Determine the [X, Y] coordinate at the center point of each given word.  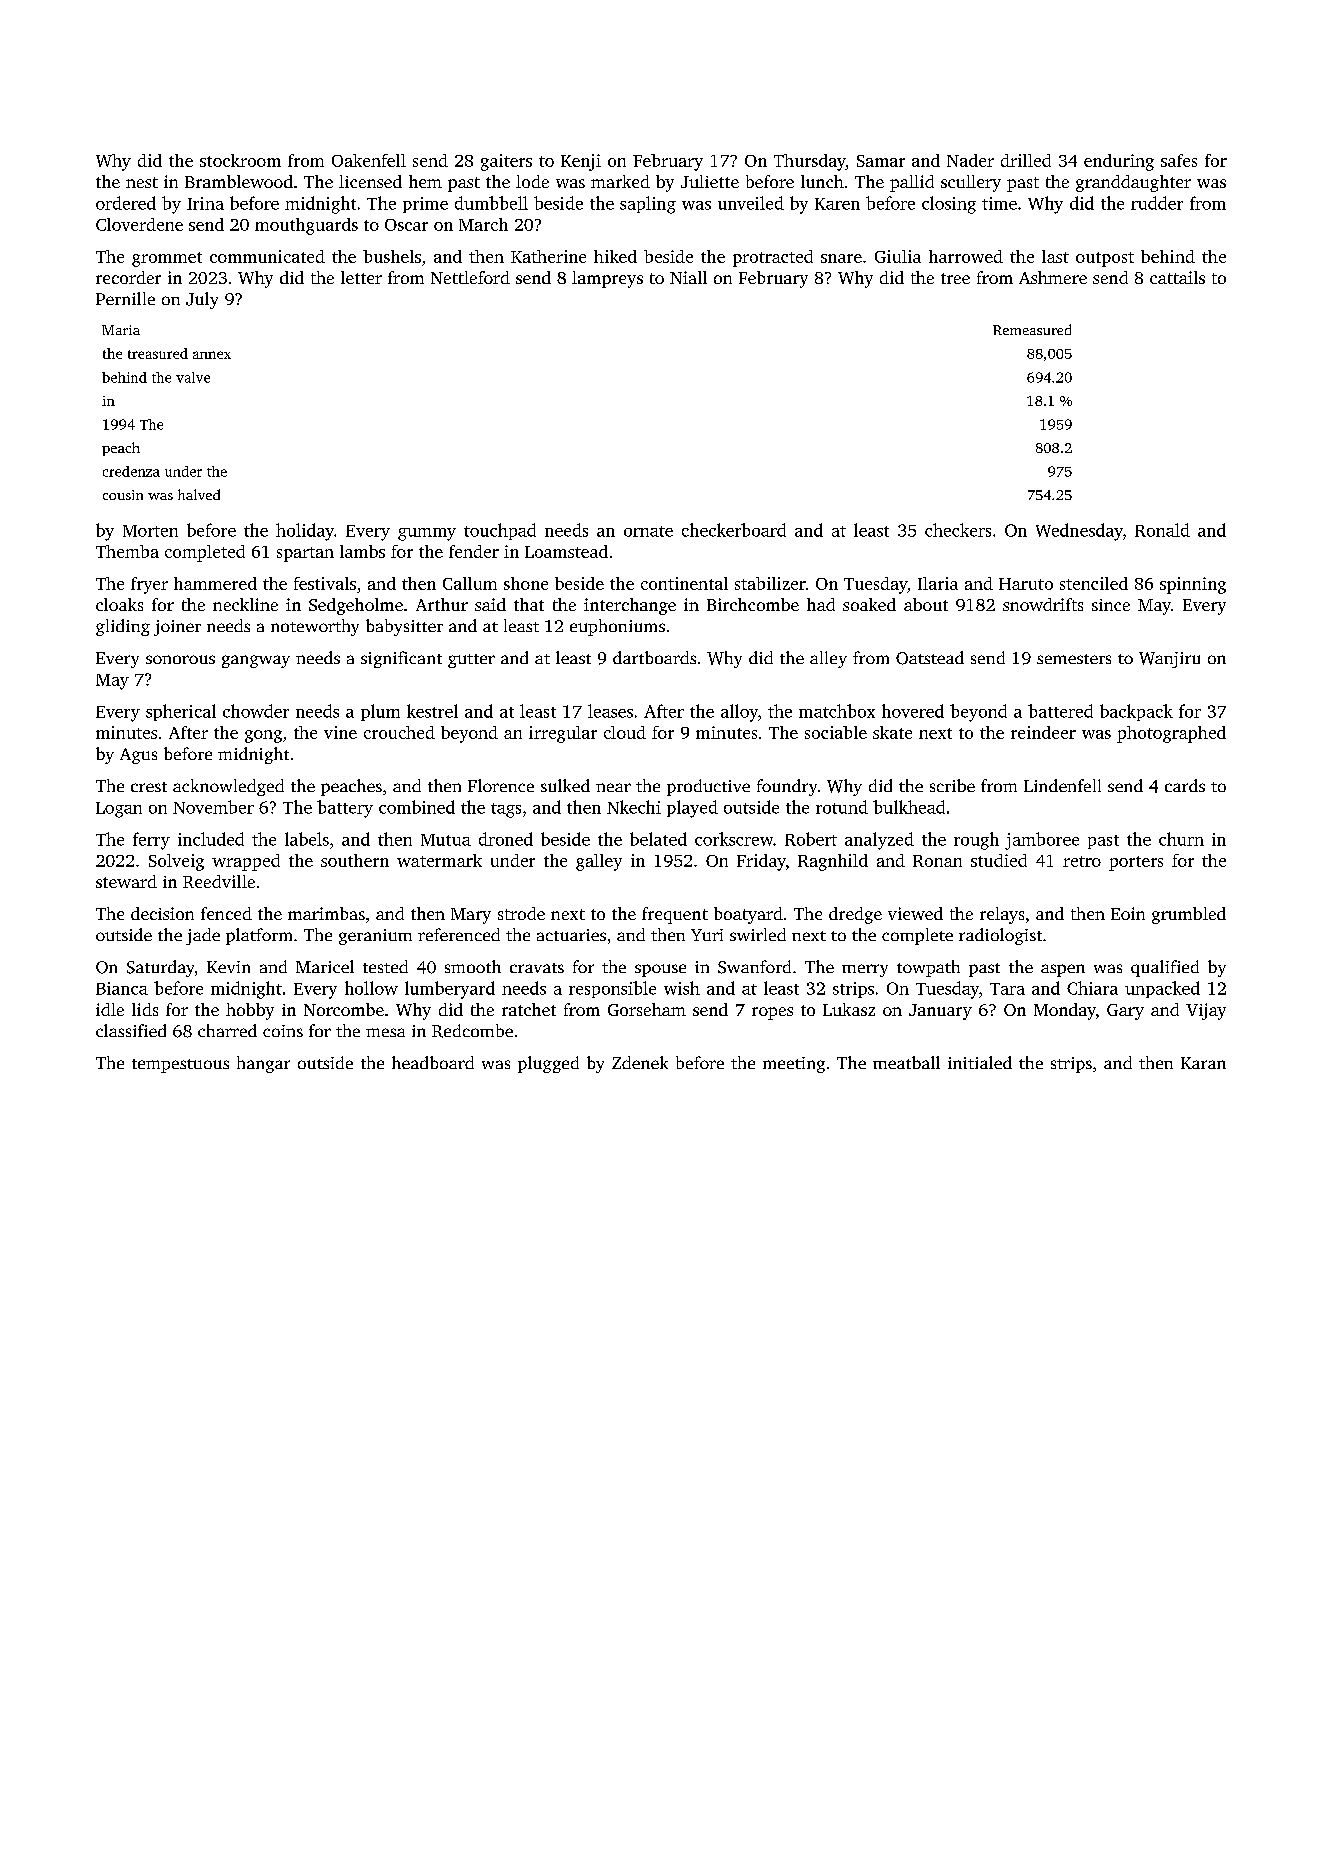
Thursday [810, 162]
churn [1181, 839]
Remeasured [1032, 329]
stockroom [240, 160]
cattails [1177, 277]
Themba [127, 551]
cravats [537, 968]
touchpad [500, 531]
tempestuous [180, 1066]
